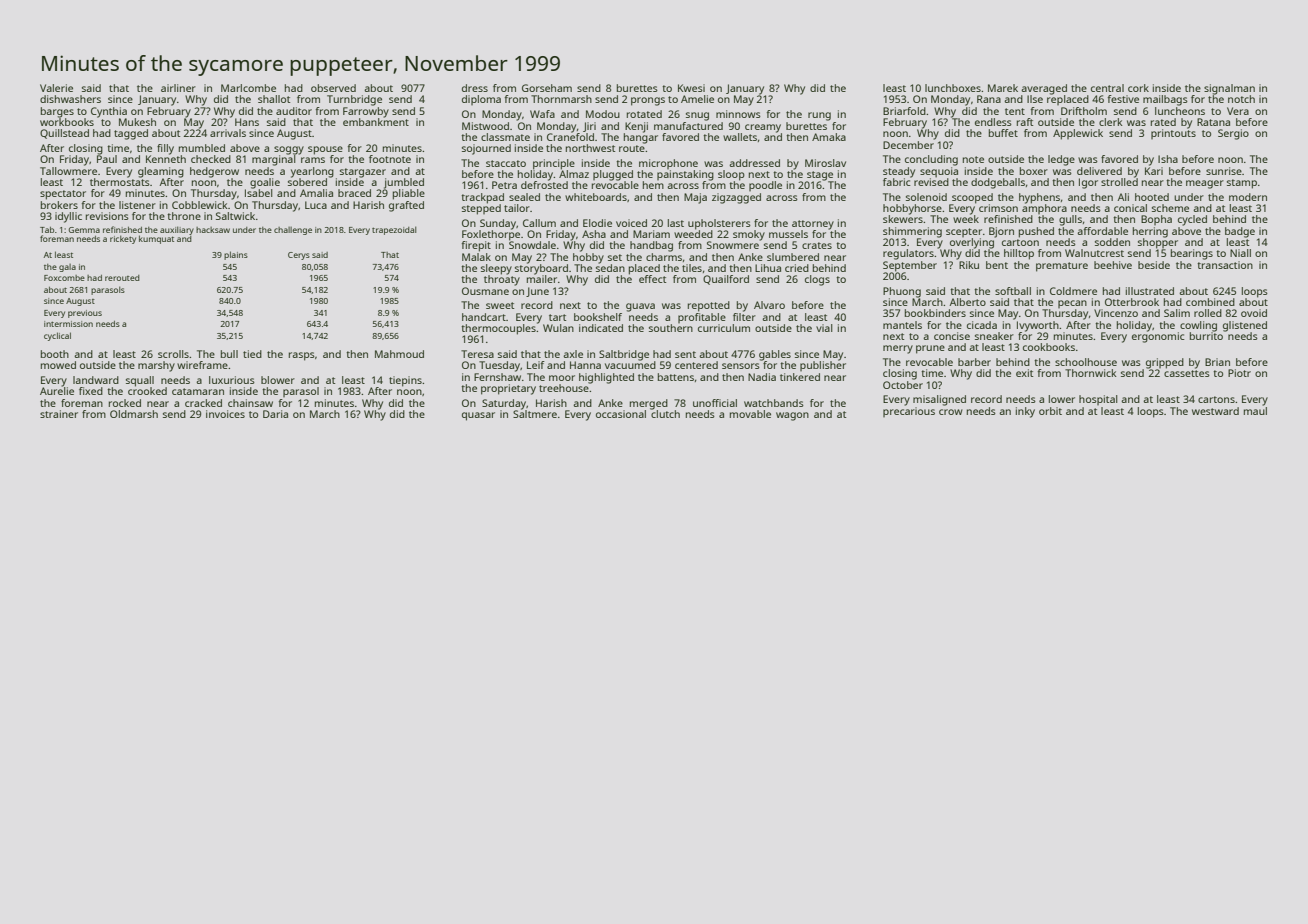 The height and width of the page is (924, 1308). I want to click on Kwesi, so click(691, 88).
